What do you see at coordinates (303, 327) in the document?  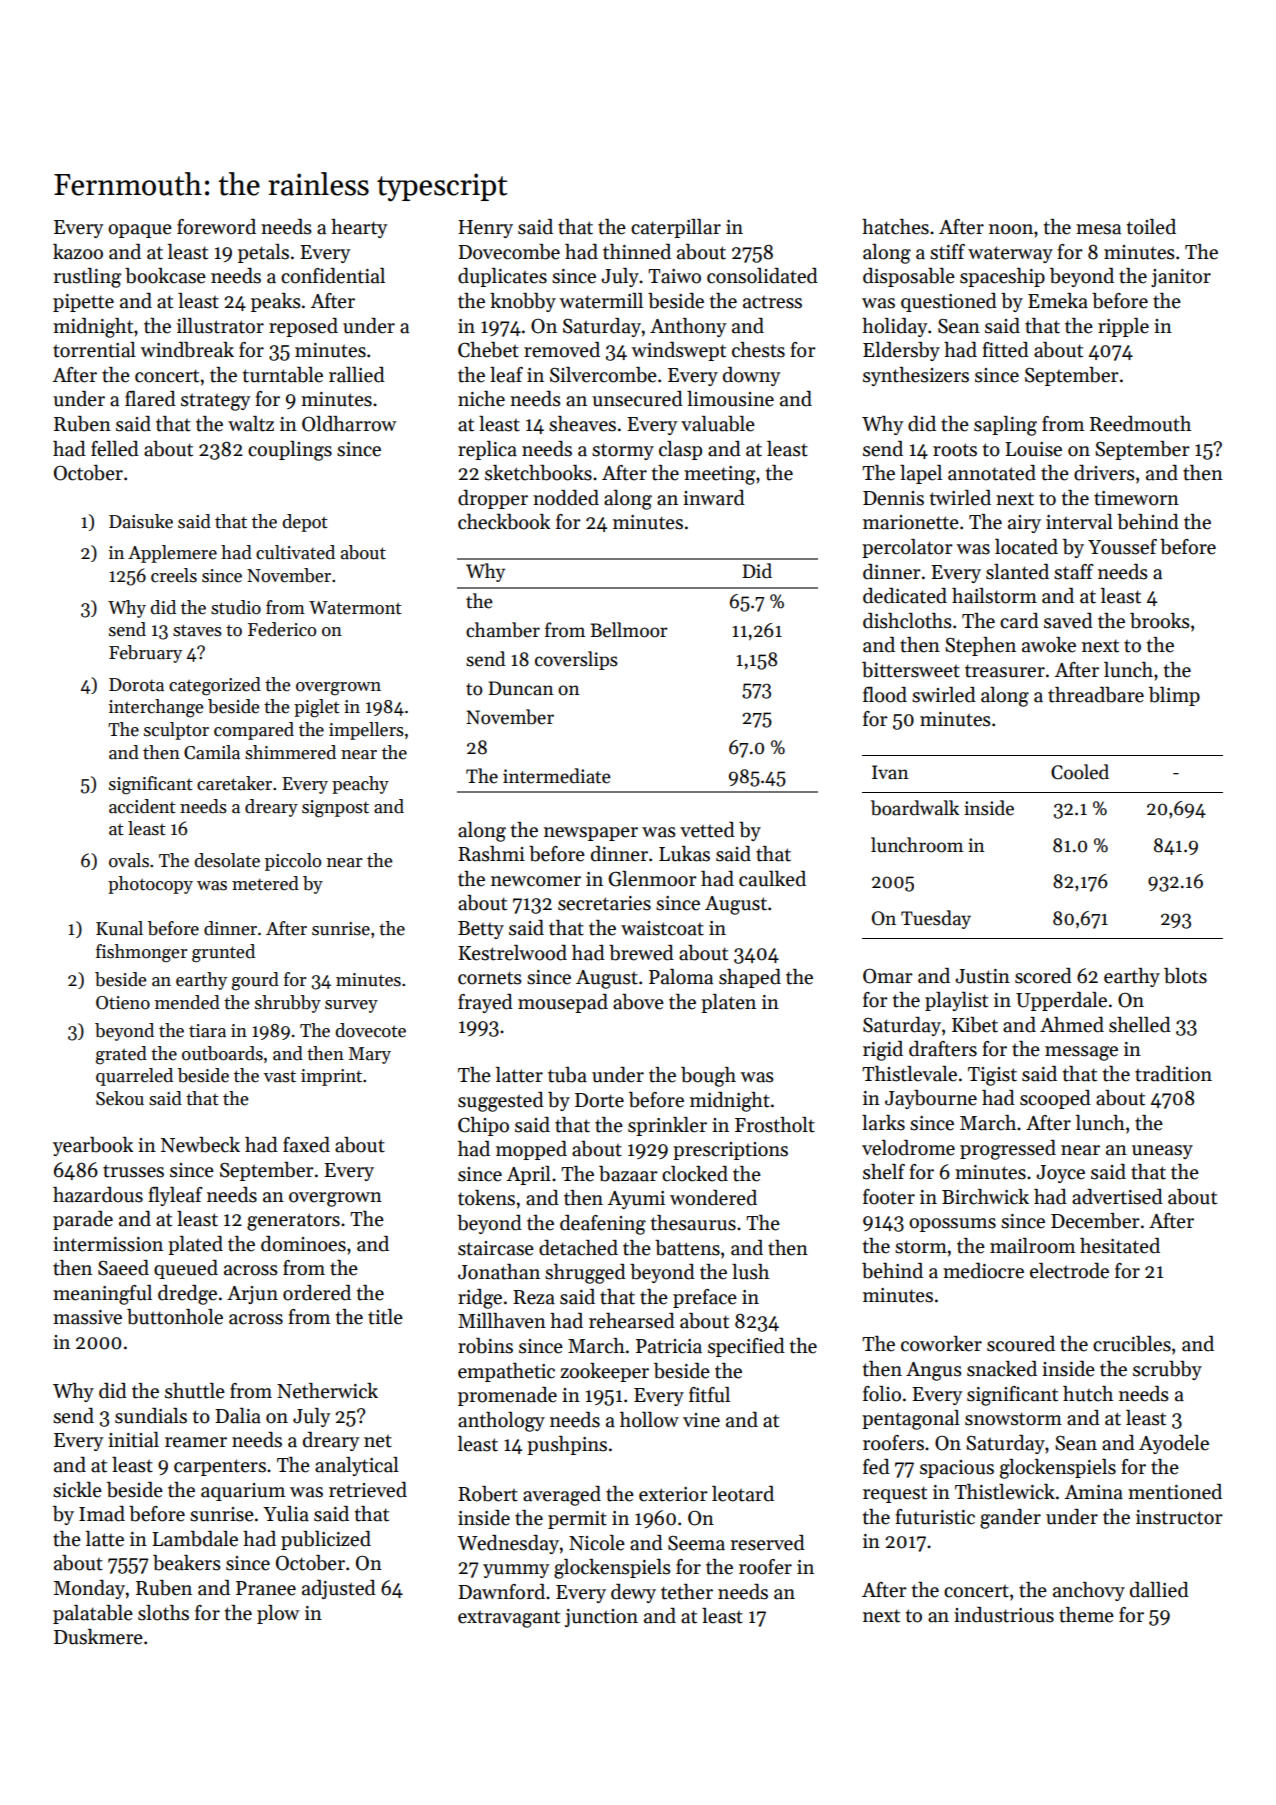 I see `reposed` at bounding box center [303, 327].
